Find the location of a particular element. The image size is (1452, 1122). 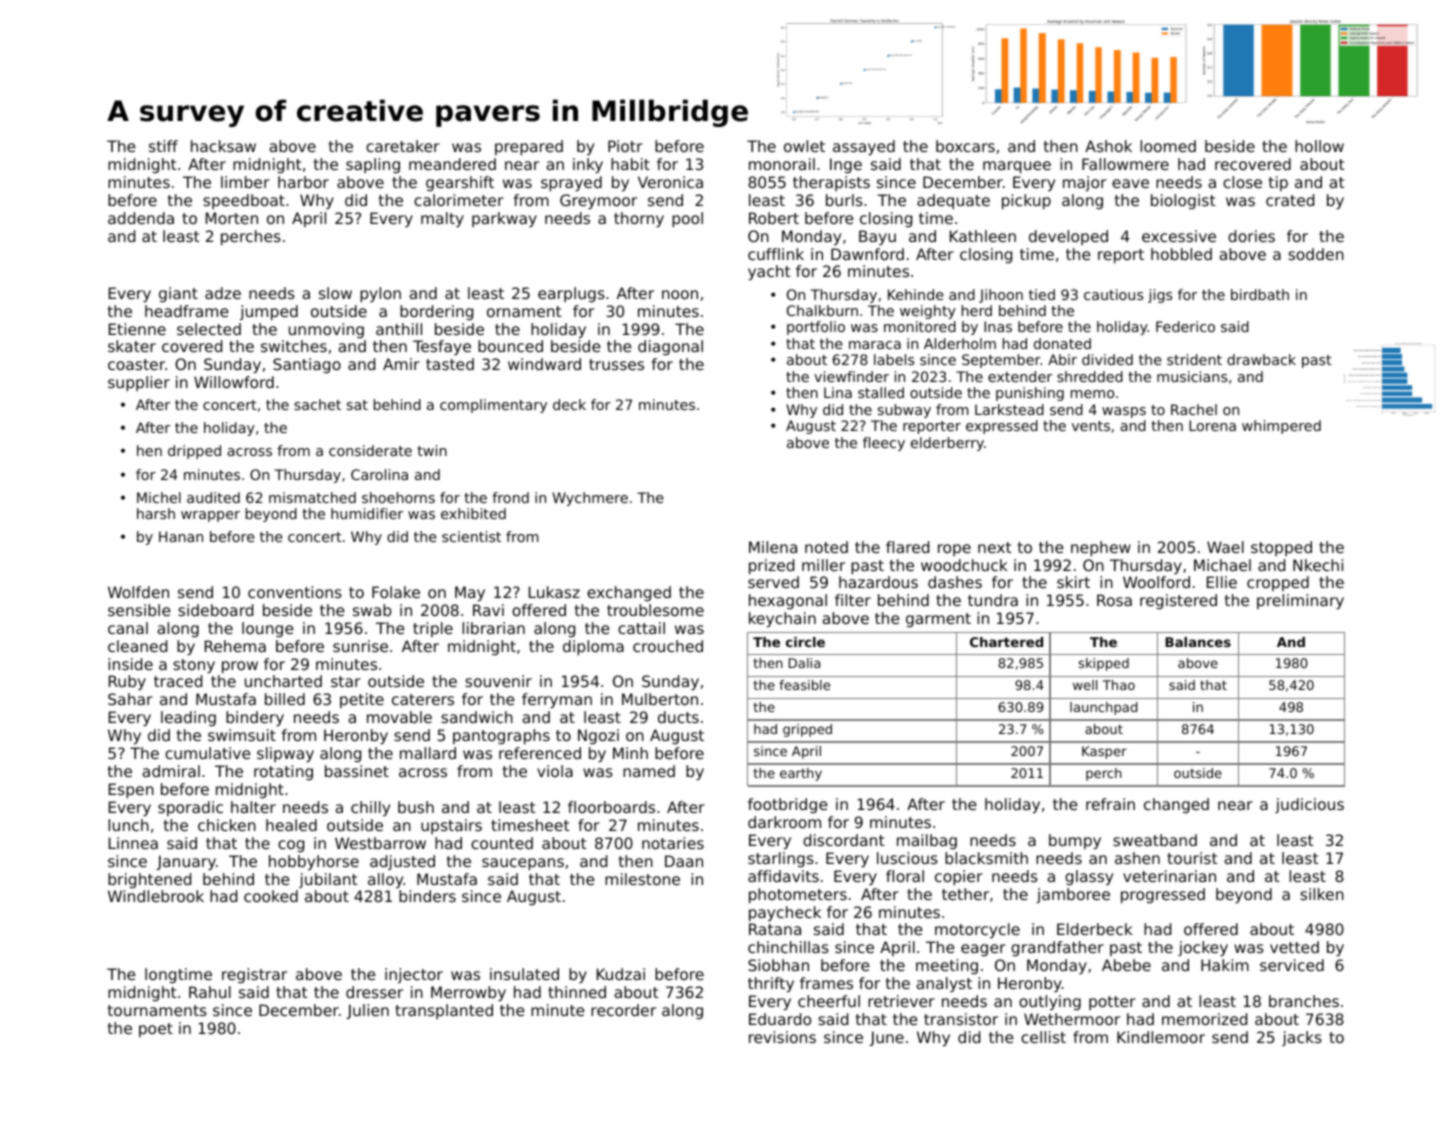

owlet is located at coordinates (804, 146).
